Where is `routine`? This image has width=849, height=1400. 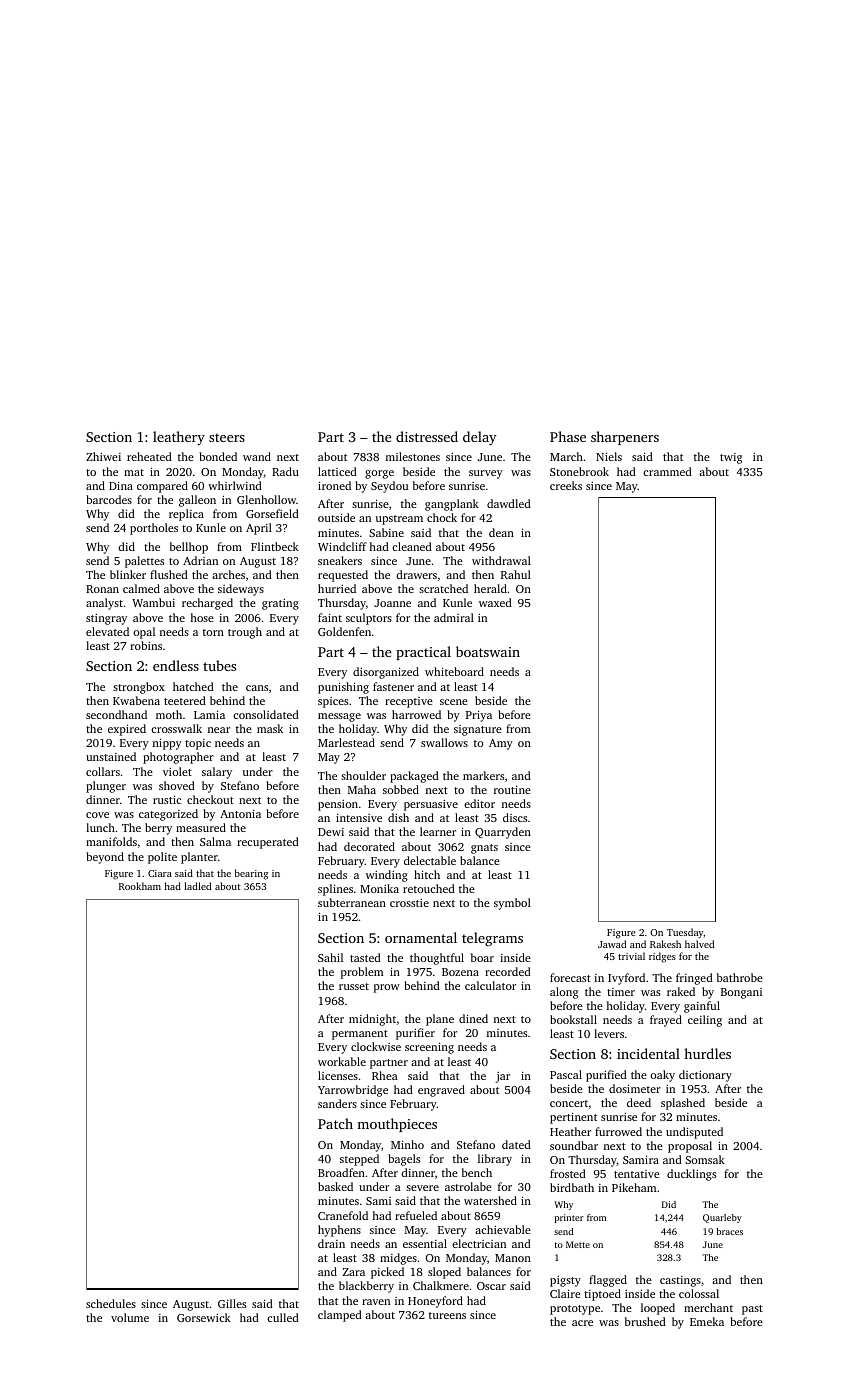 routine is located at coordinates (512, 789).
